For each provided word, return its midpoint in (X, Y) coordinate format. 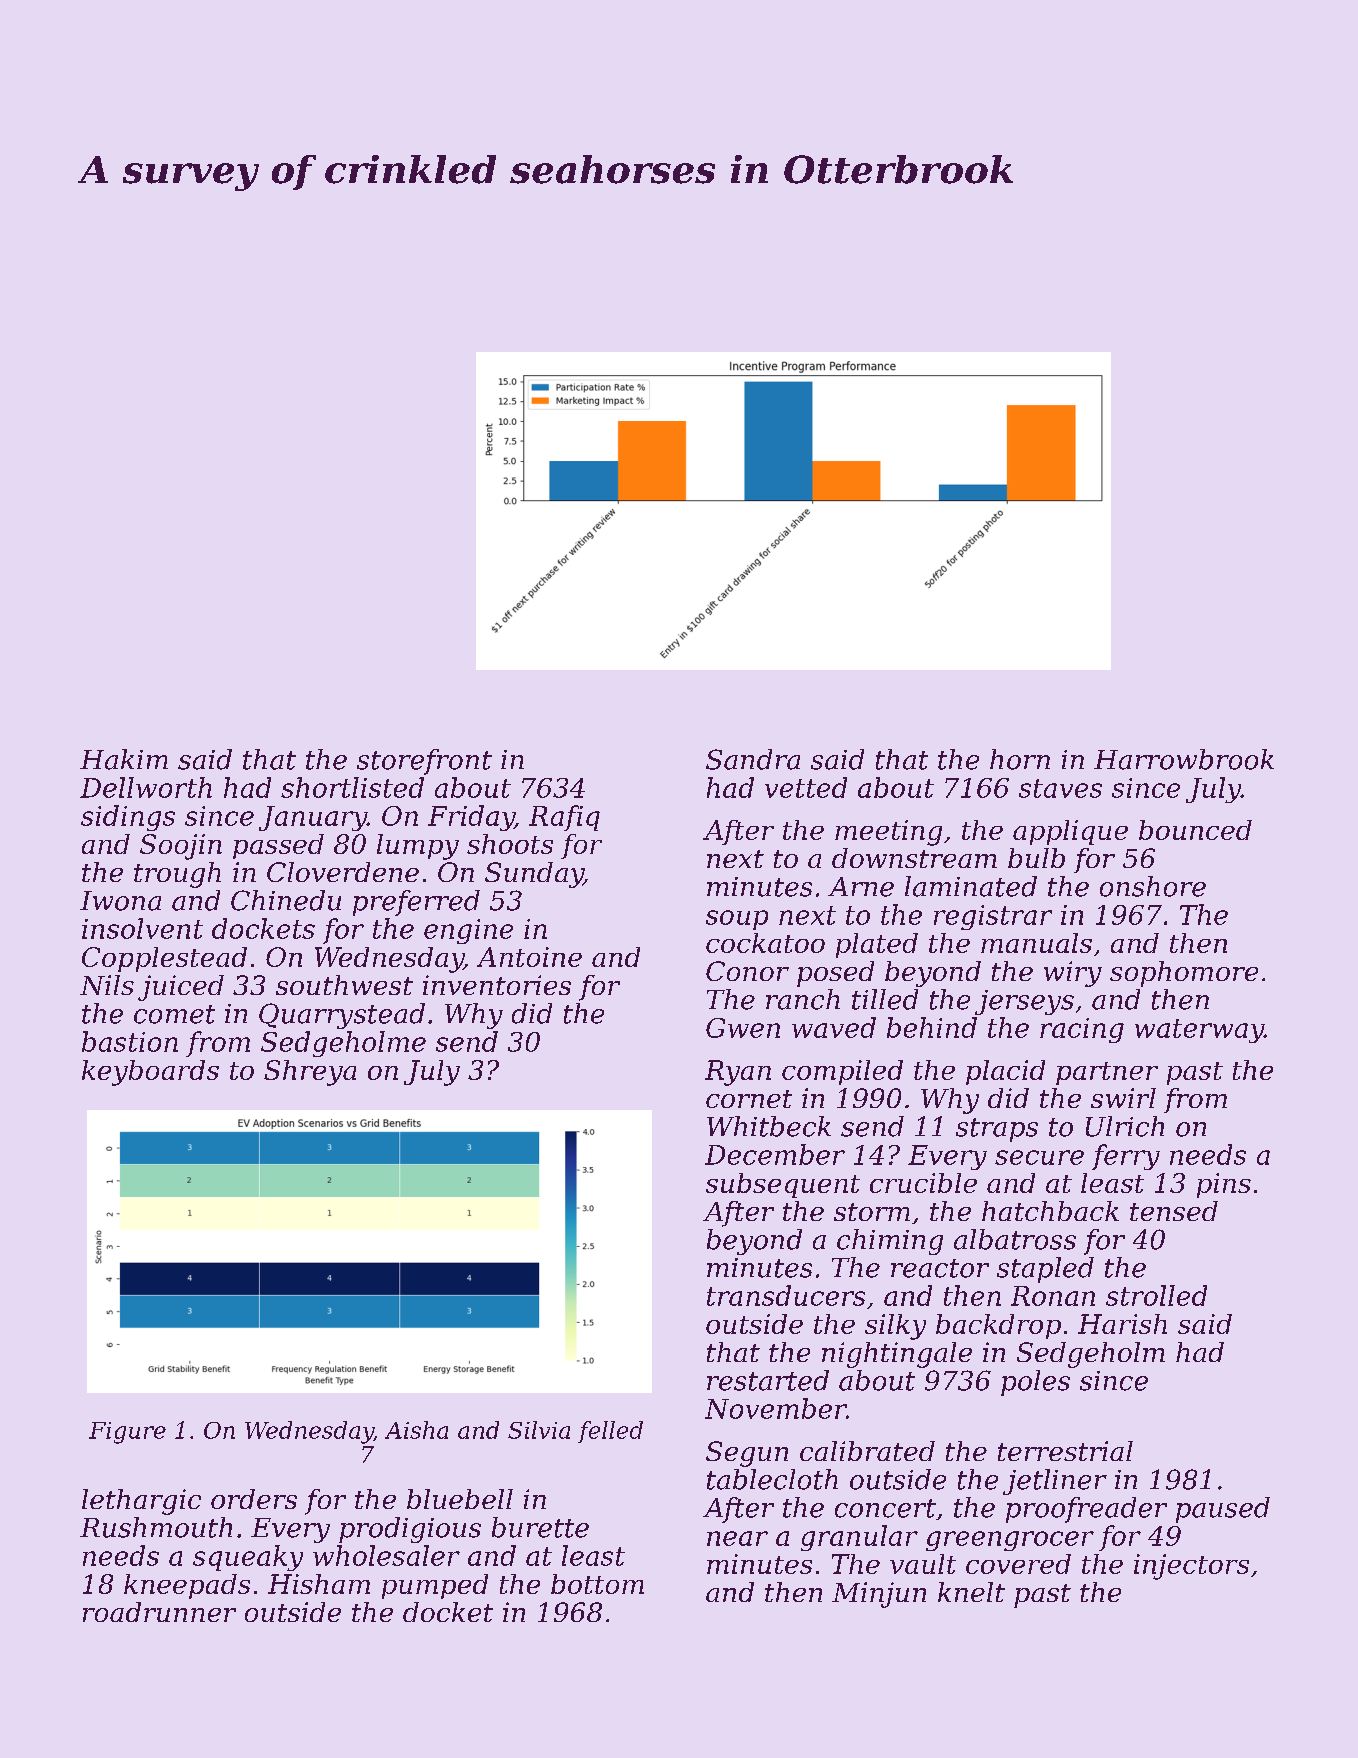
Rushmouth (156, 1527)
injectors (1191, 1567)
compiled (842, 1072)
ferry (1126, 1157)
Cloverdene (343, 872)
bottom (597, 1584)
